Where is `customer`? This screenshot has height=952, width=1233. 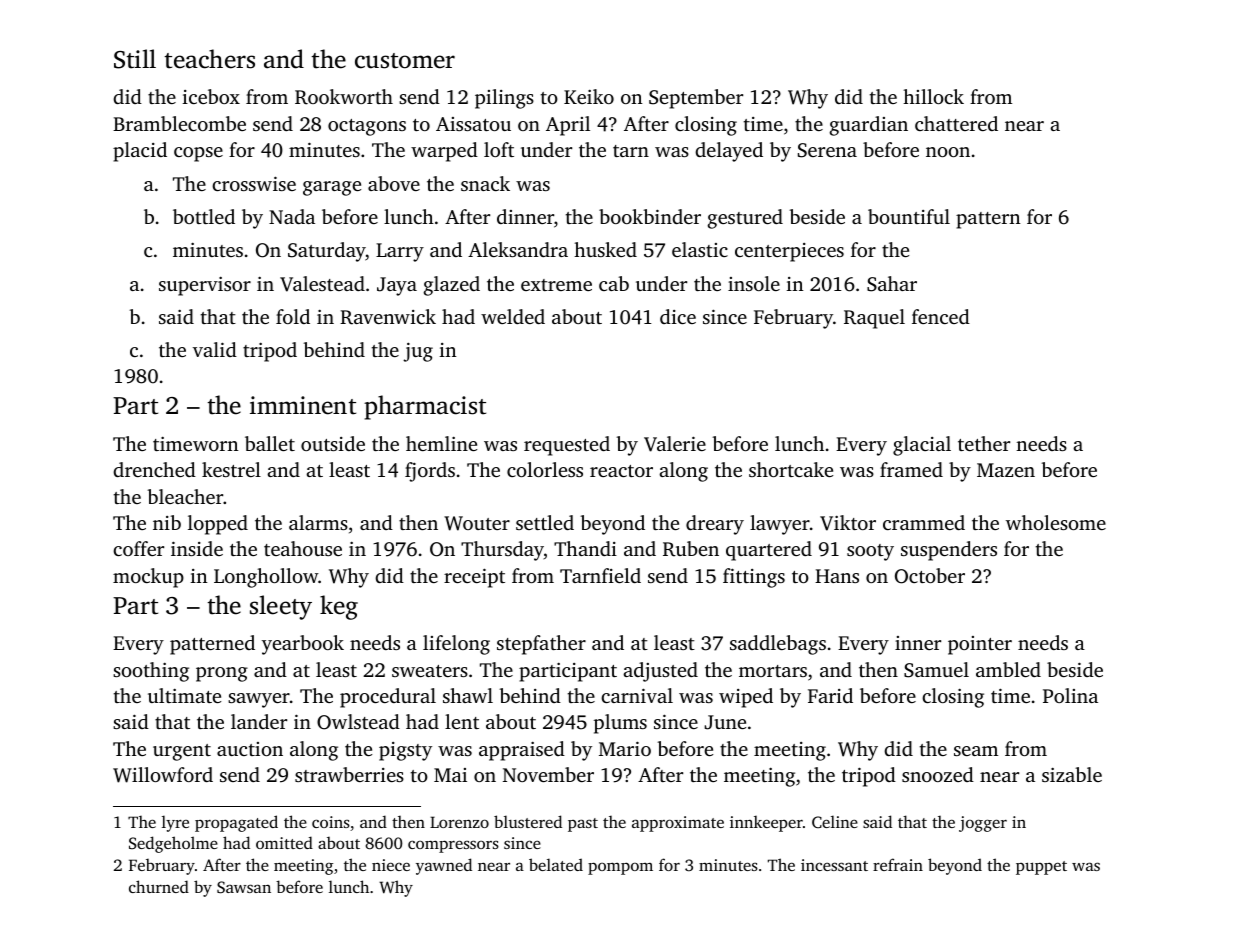
customer is located at coordinates (405, 61).
